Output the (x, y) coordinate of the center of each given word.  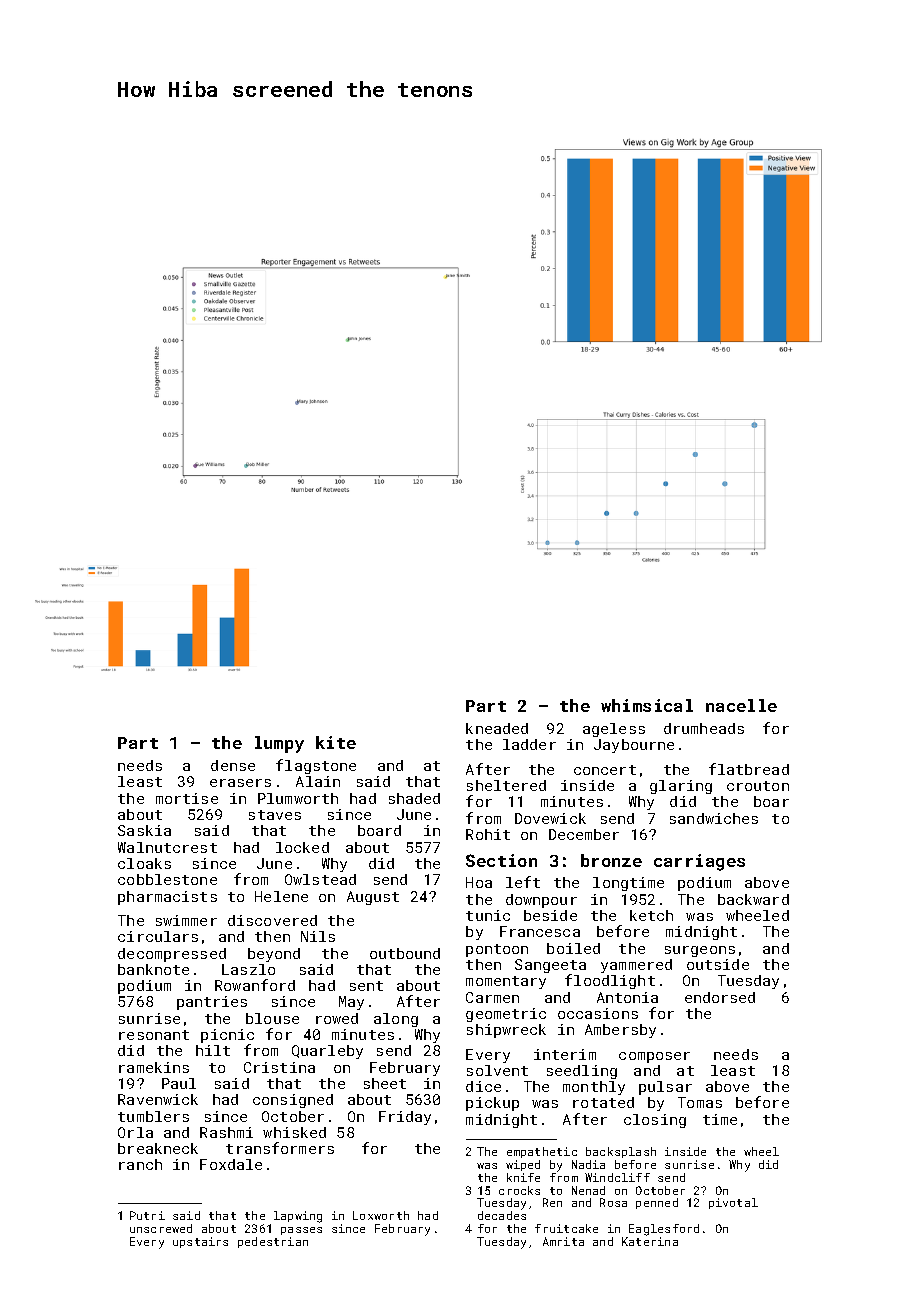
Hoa (479, 882)
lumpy (279, 744)
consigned (293, 1101)
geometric (506, 1015)
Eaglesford (664, 1230)
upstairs (200, 1242)
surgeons (700, 951)
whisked (294, 1132)
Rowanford (255, 985)
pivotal (733, 1203)
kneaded (497, 728)
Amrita (563, 1241)
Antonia (627, 997)
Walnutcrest (167, 847)
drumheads (704, 728)
